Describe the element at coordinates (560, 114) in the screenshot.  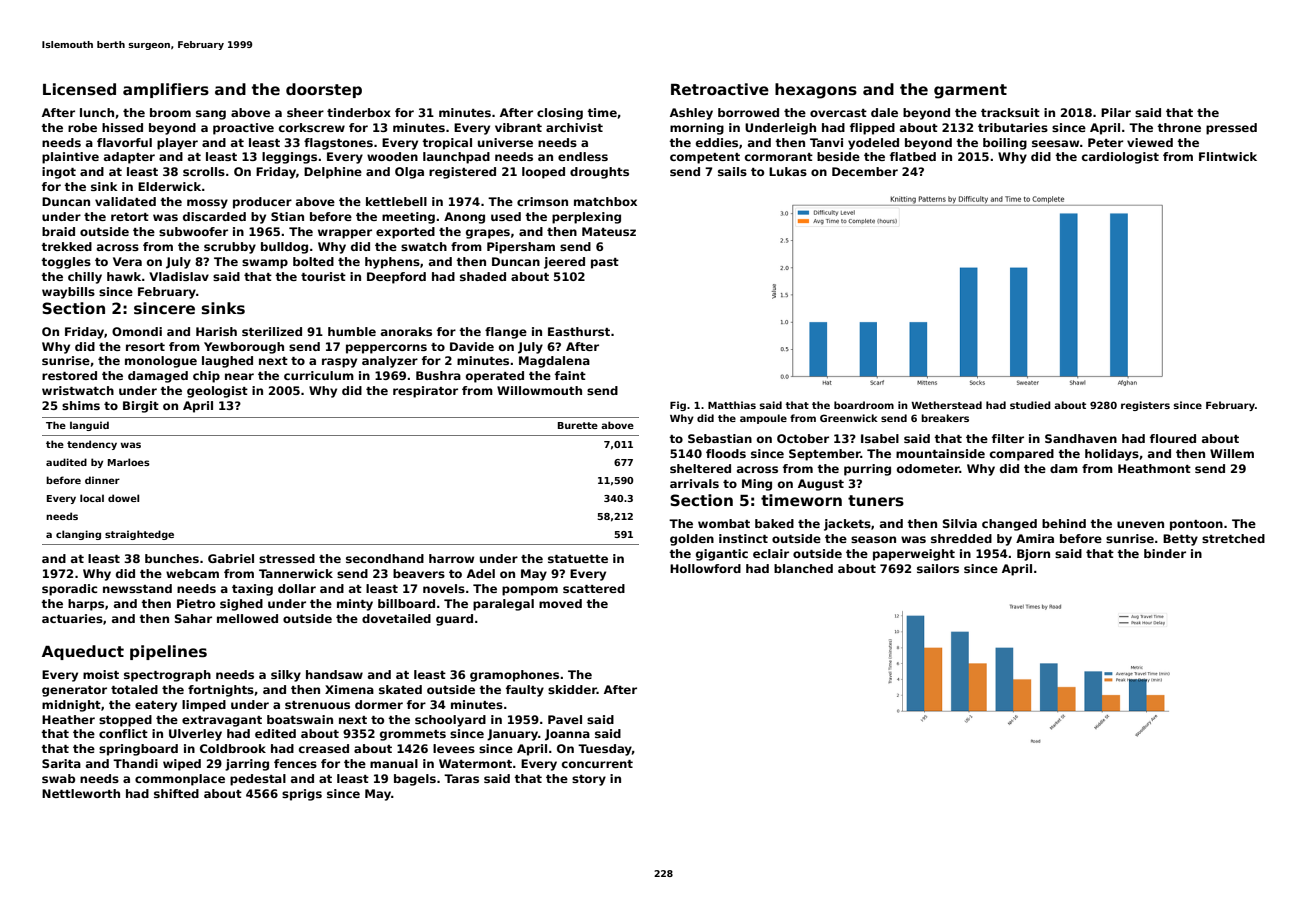
I see `closing` at that location.
